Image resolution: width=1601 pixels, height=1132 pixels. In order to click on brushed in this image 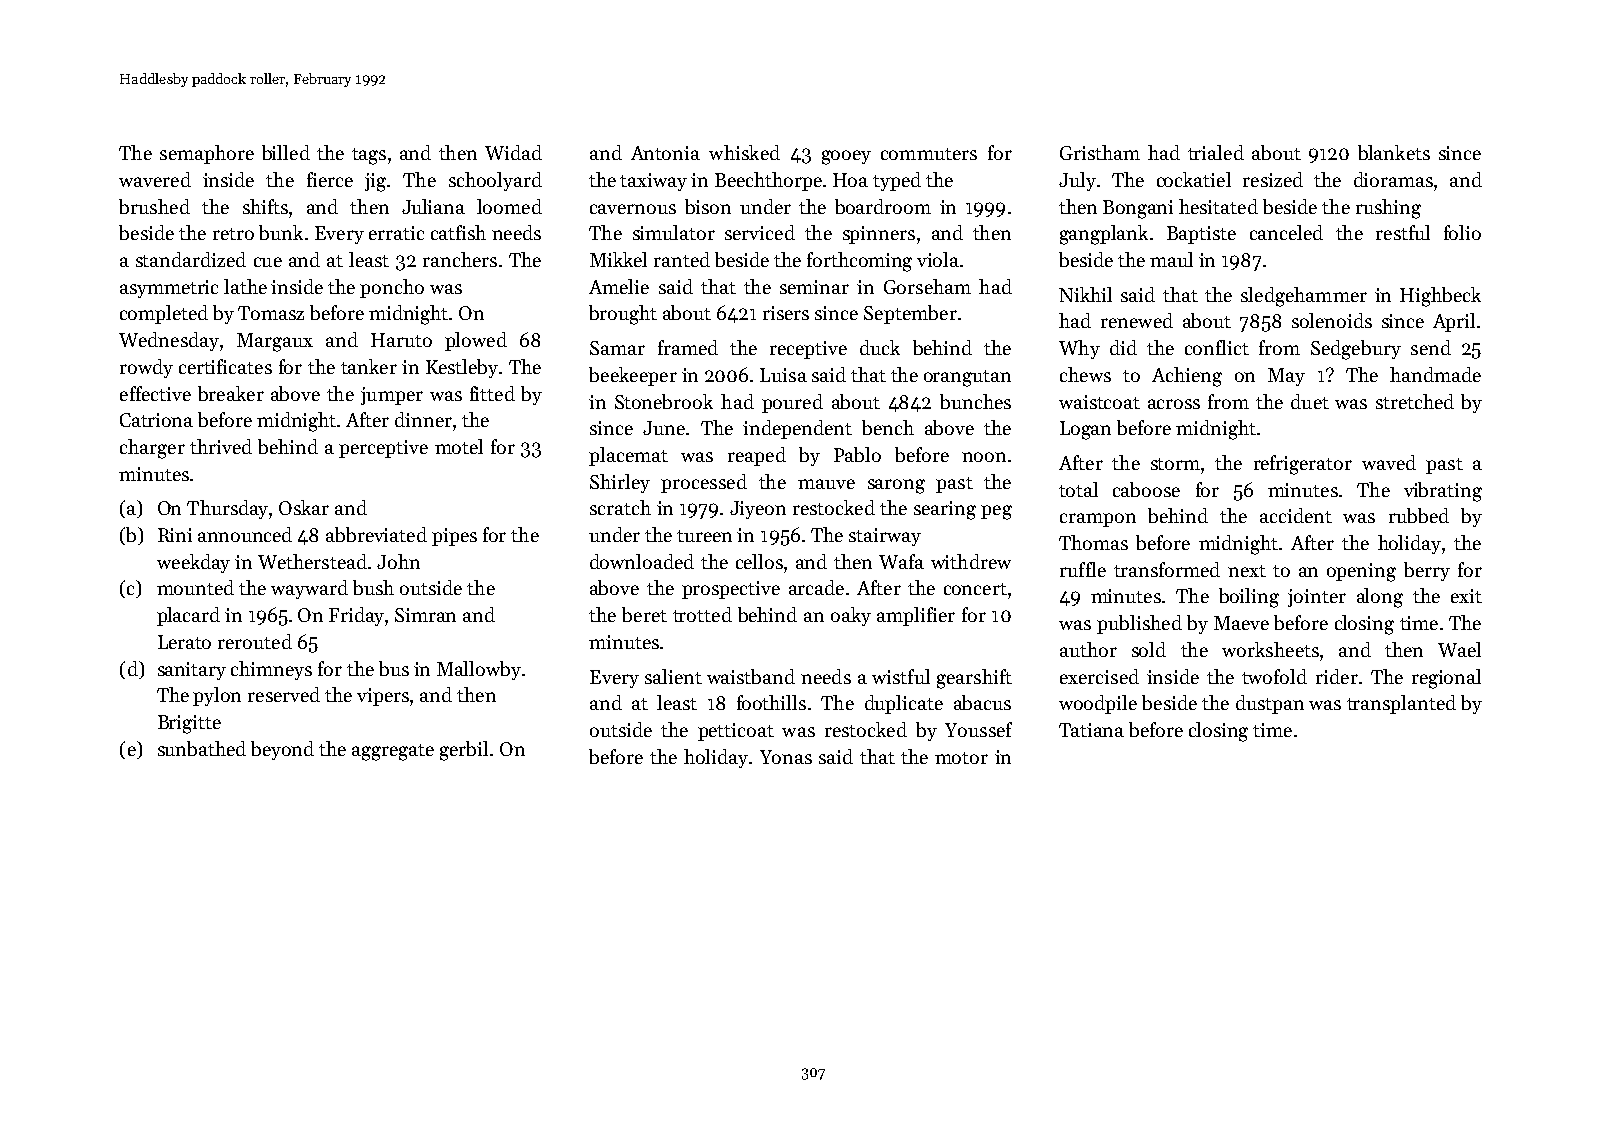, I will do `click(154, 206)`.
